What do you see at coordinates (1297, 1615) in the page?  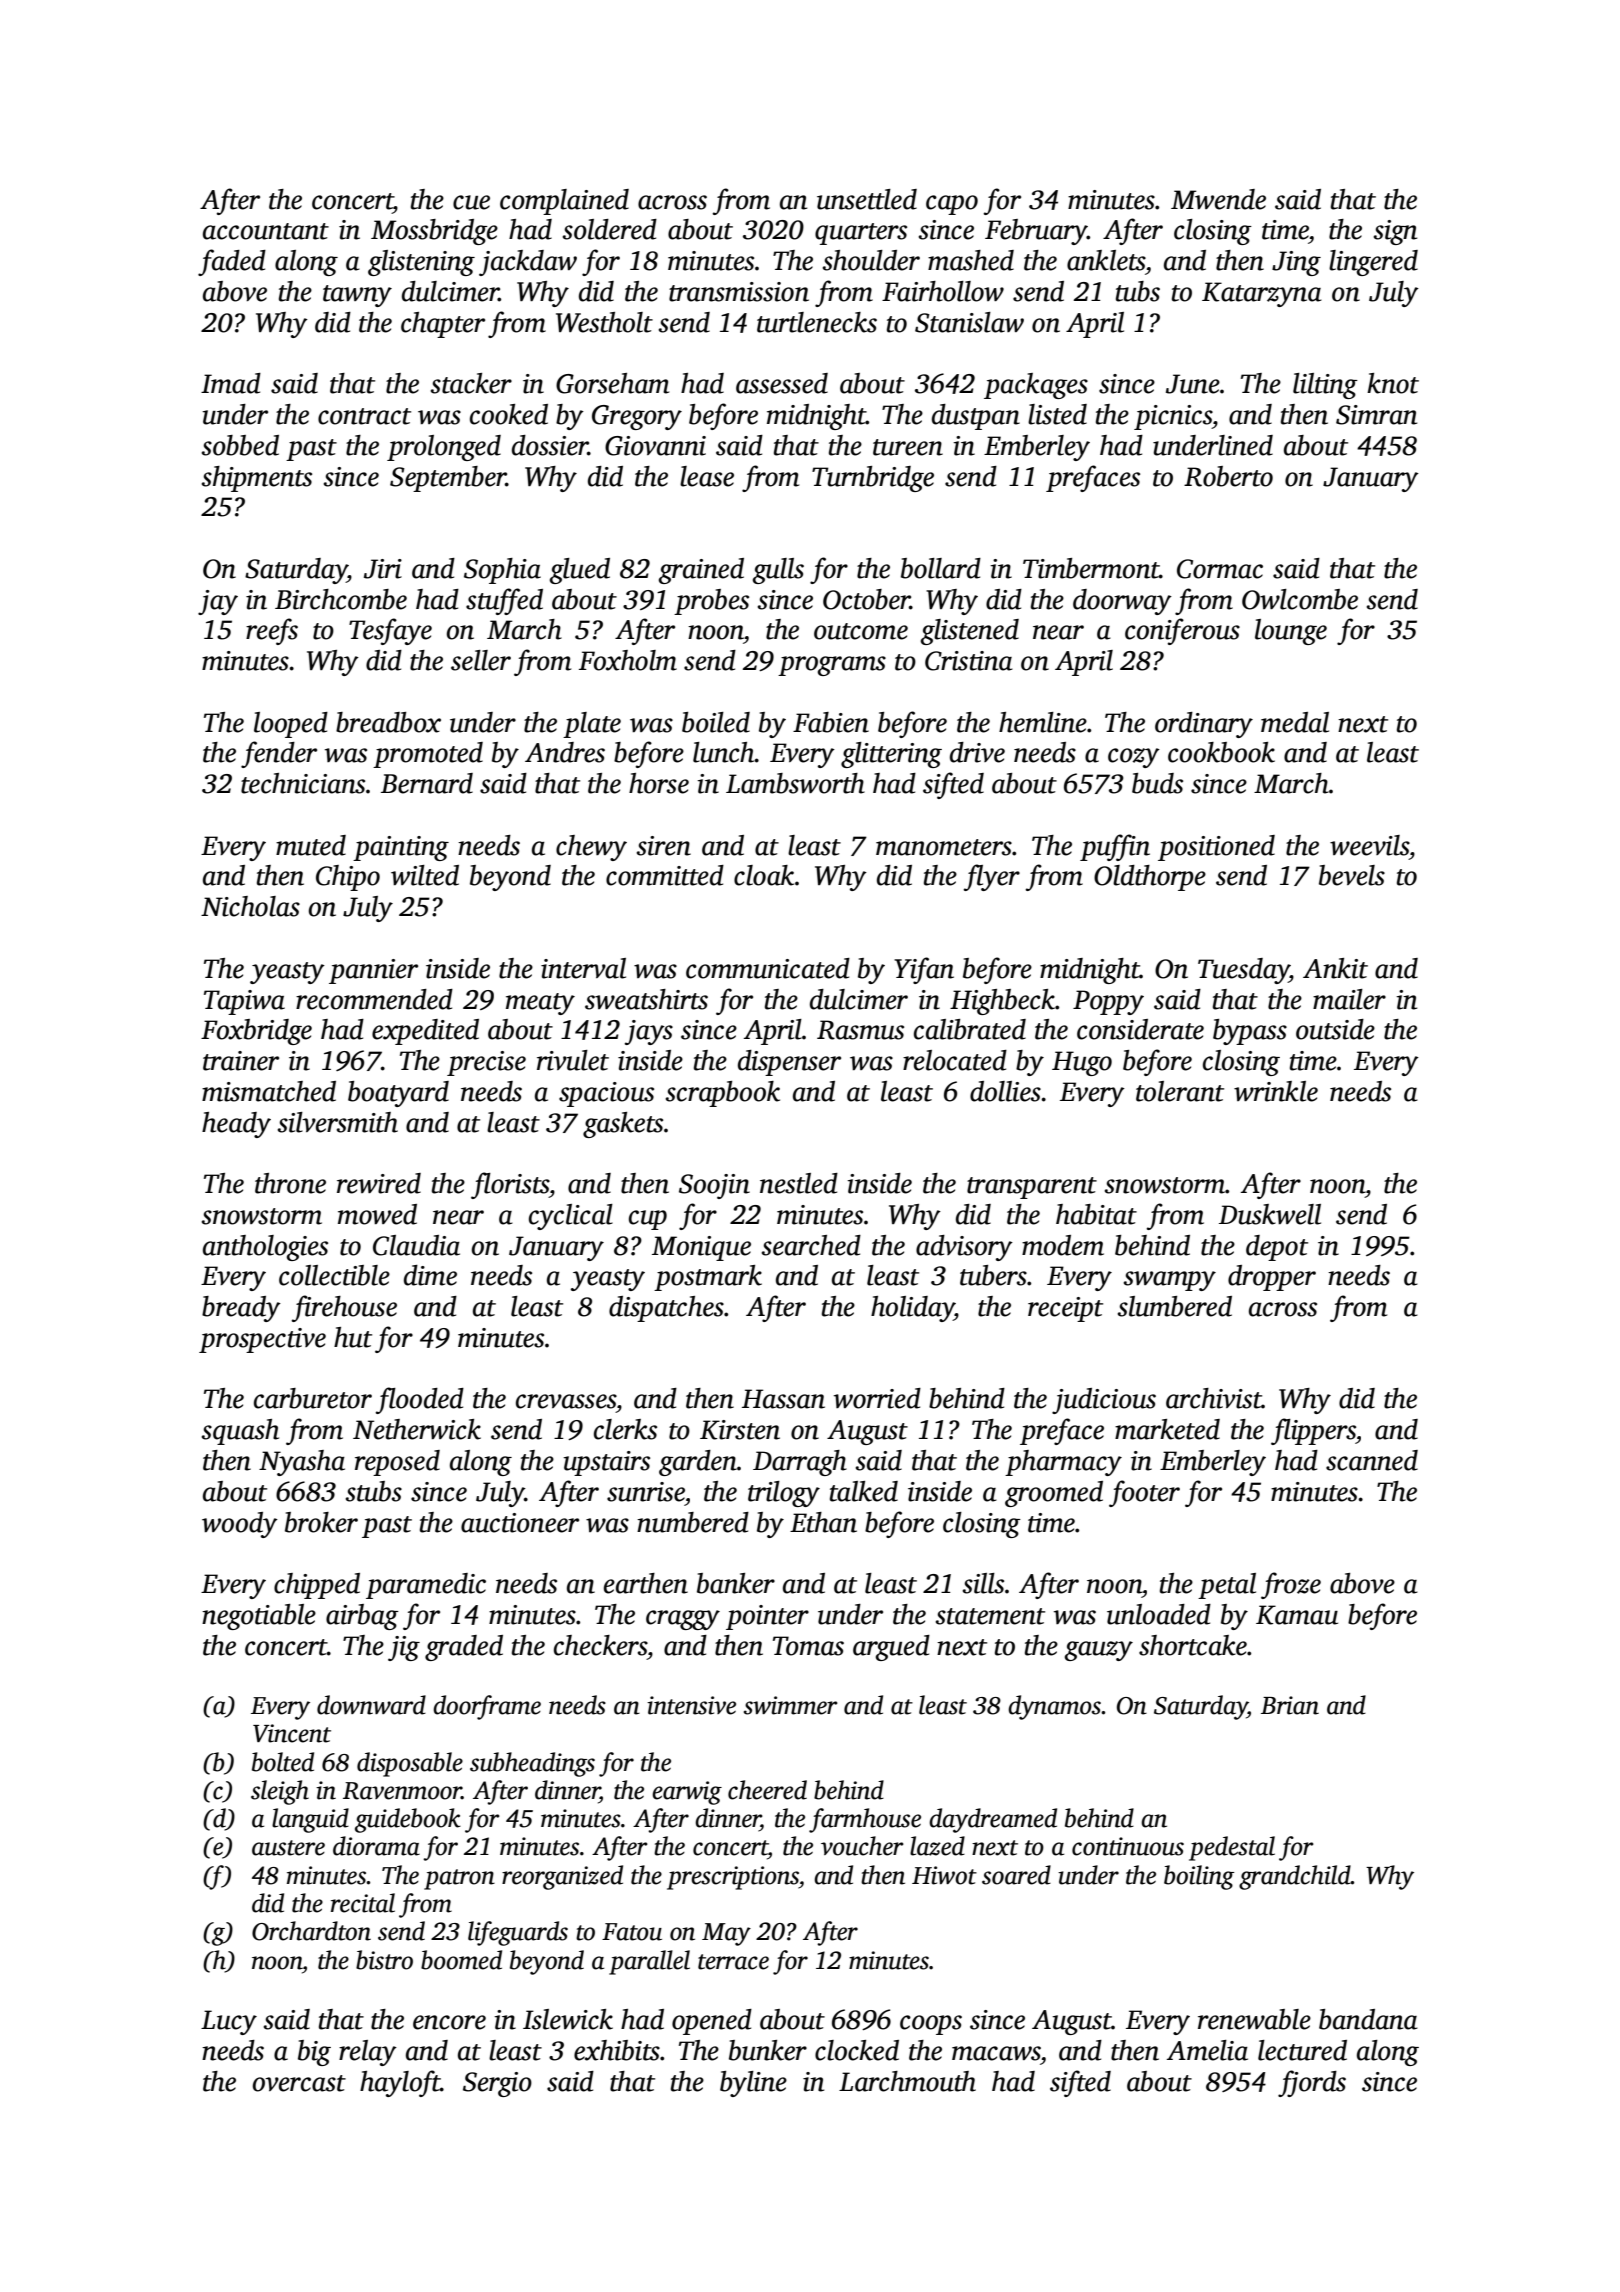 I see `Kamau` at bounding box center [1297, 1615].
